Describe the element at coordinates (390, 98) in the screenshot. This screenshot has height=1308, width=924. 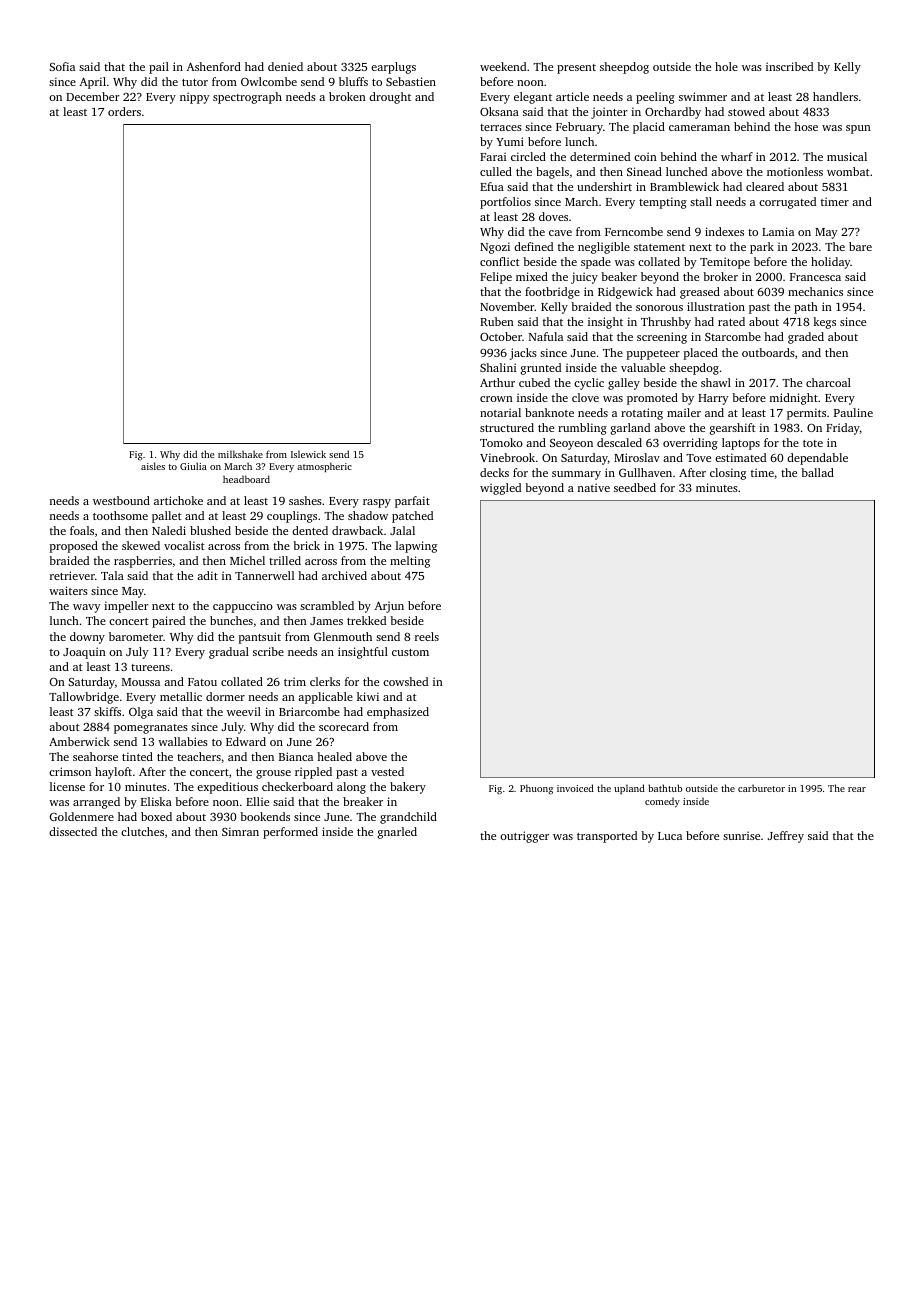
I see `drought` at that location.
